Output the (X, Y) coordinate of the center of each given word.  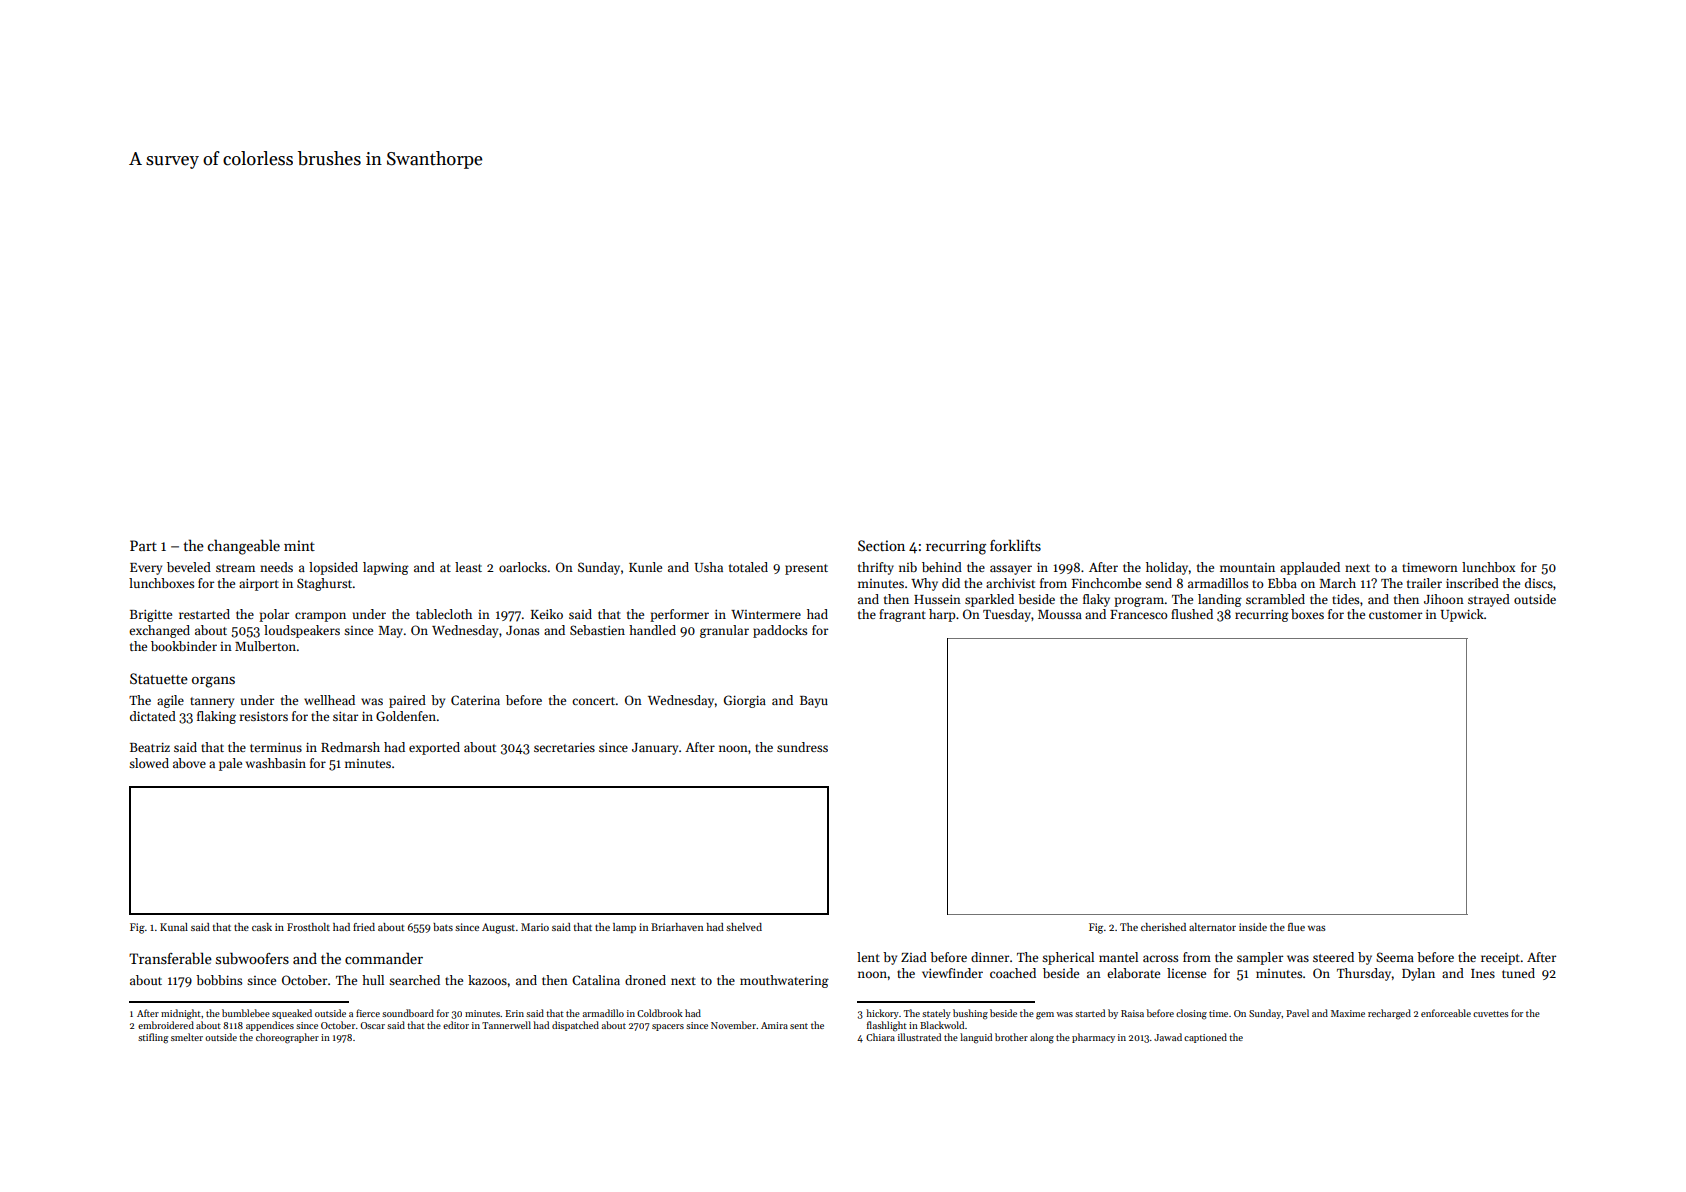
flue (1296, 927)
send (1158, 583)
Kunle (645, 567)
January (655, 749)
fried (364, 927)
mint (299, 545)
